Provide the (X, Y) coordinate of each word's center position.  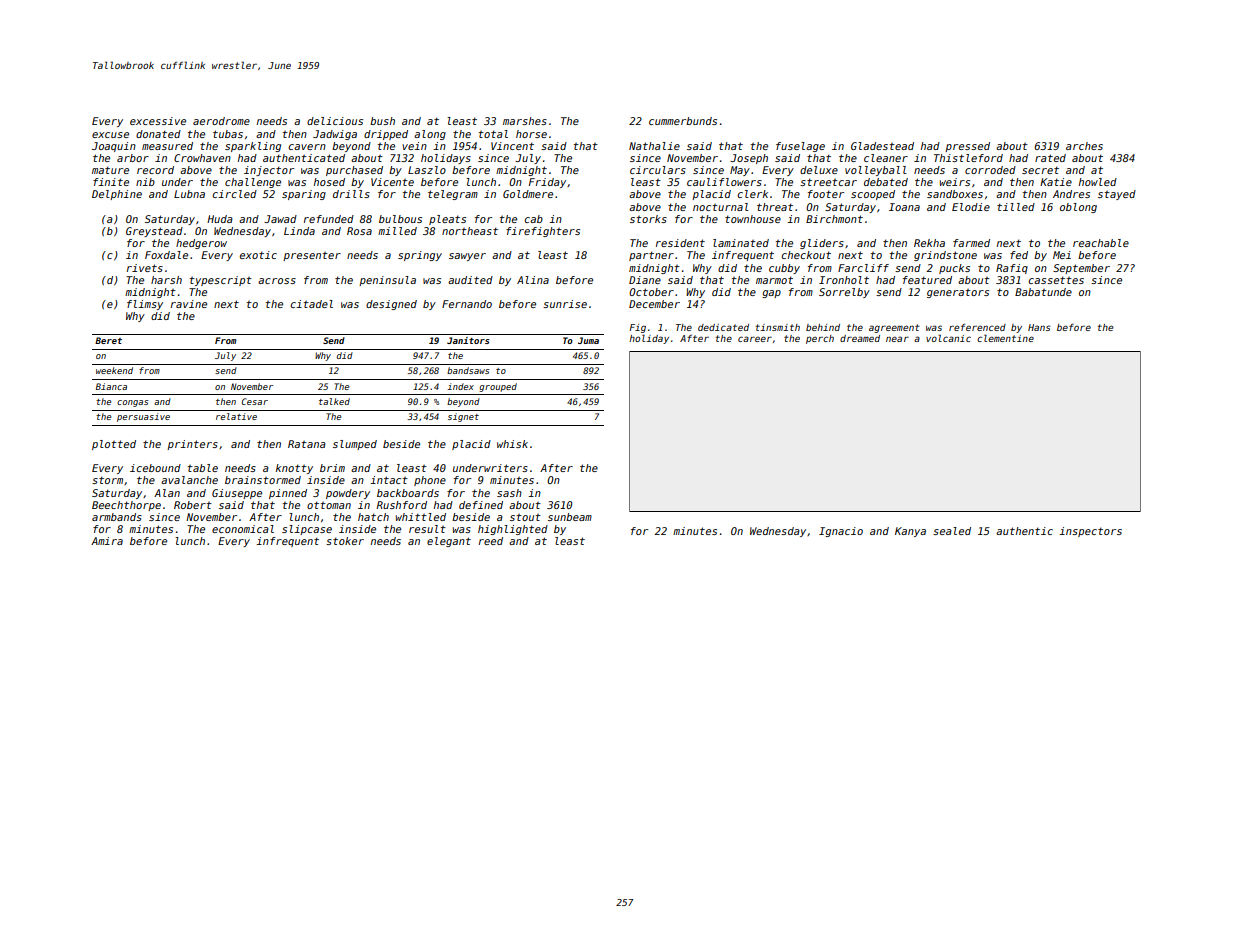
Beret (108, 340)
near (897, 339)
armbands (117, 517)
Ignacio (841, 532)
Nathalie (654, 146)
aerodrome (221, 121)
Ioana (904, 207)
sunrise (565, 304)
